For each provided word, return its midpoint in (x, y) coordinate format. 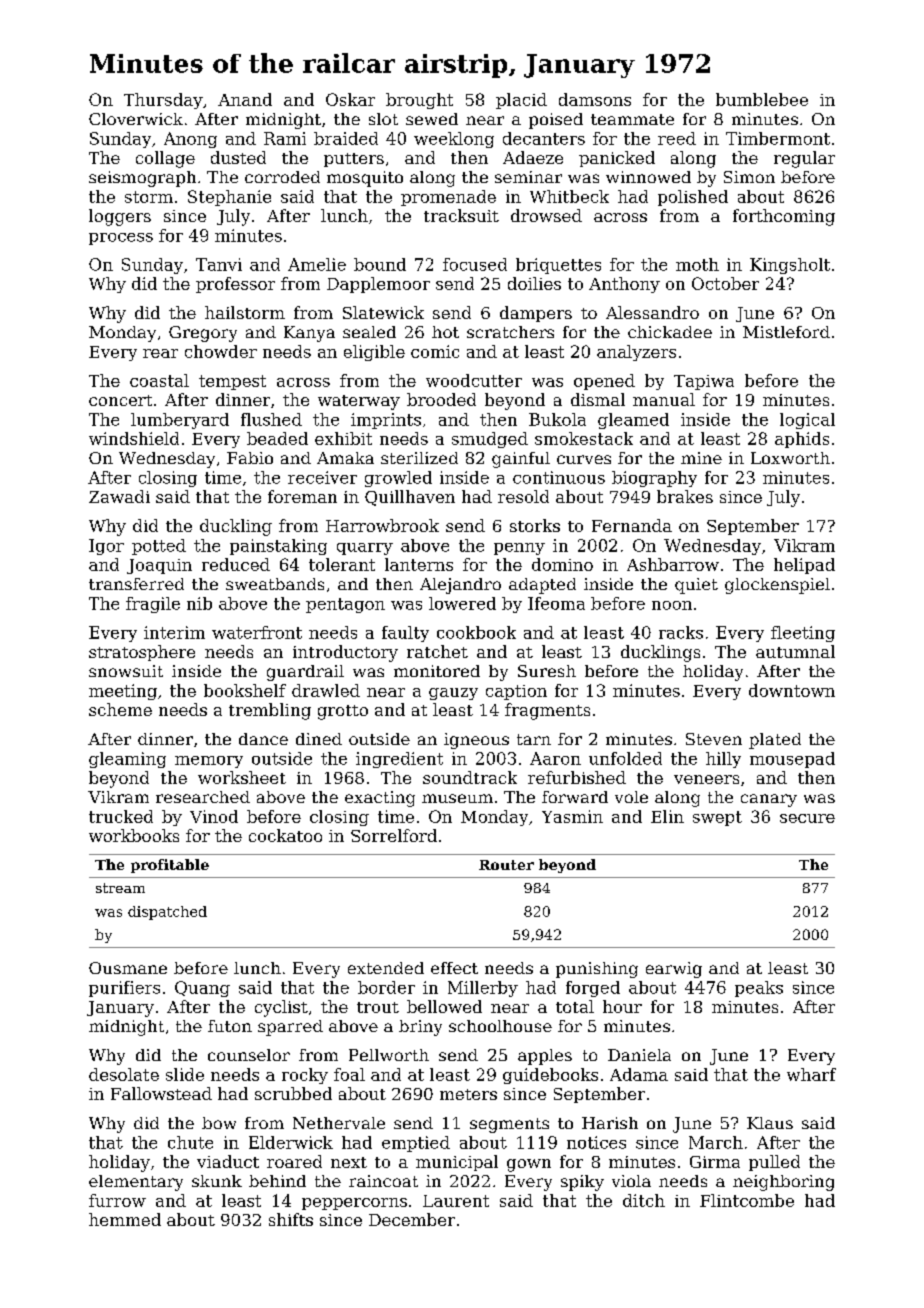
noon (672, 605)
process (121, 239)
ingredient (399, 760)
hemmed (125, 1219)
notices (596, 1142)
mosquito (365, 179)
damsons (595, 99)
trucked (121, 816)
